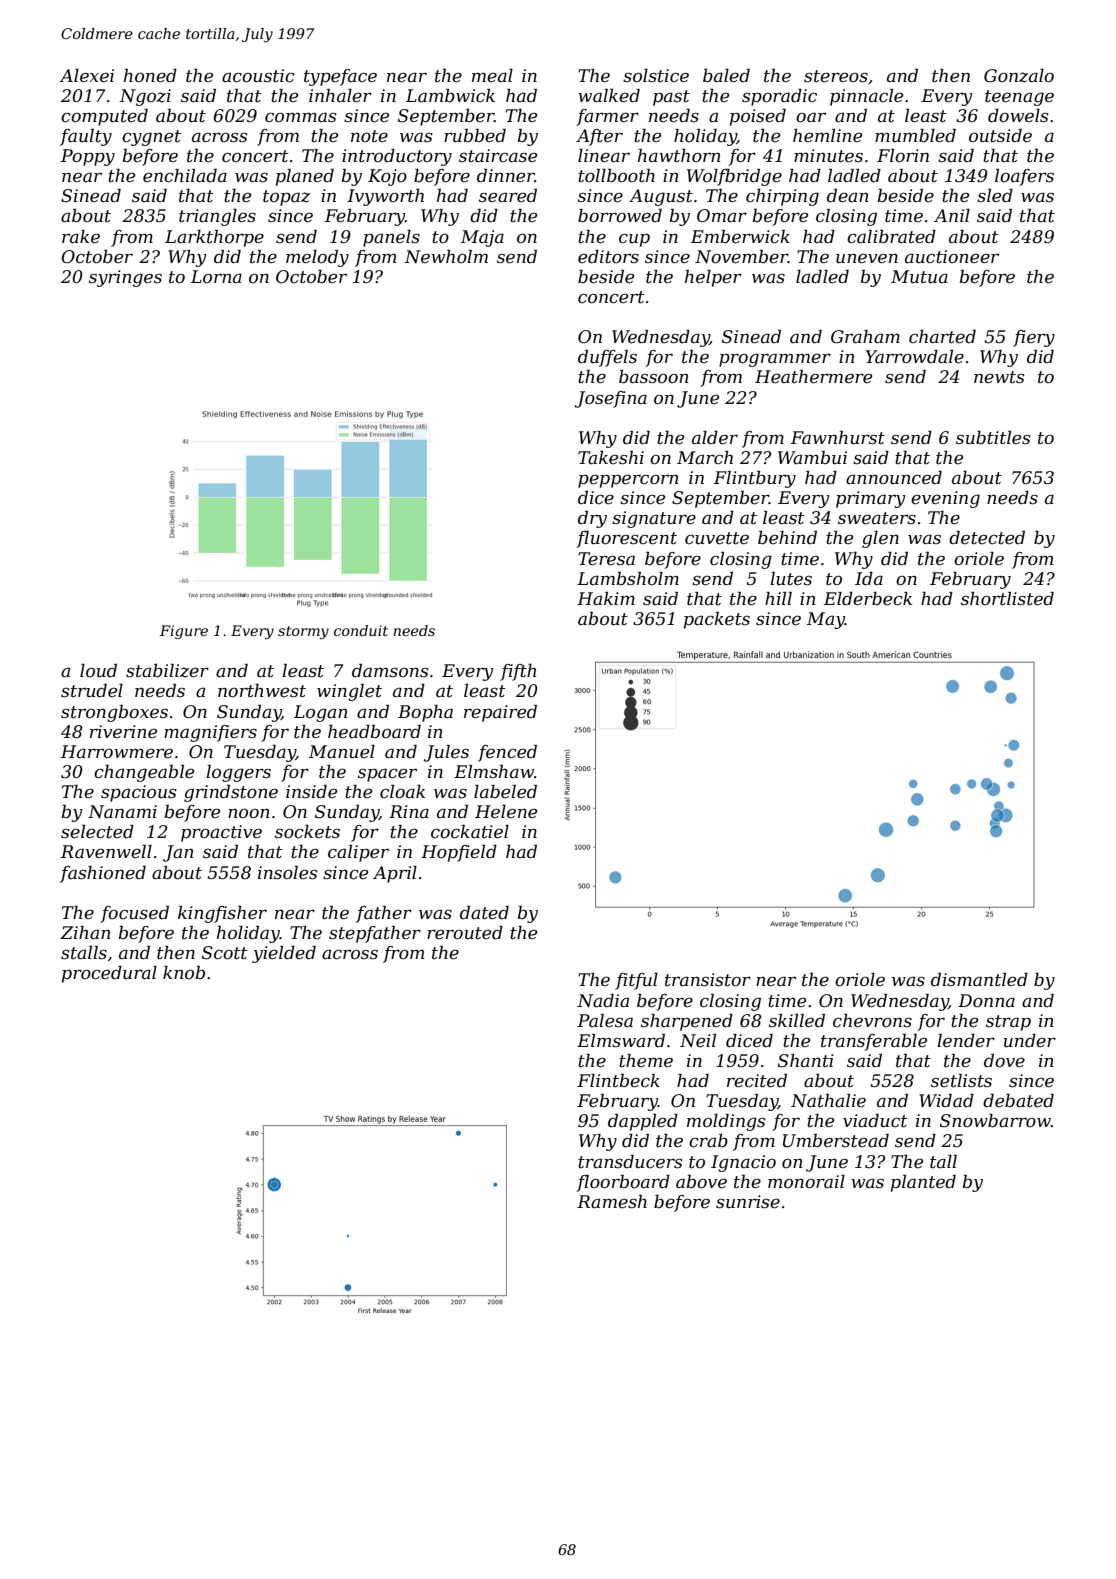  Describe the element at coordinates (88, 157) in the screenshot. I see `Poppy` at that location.
